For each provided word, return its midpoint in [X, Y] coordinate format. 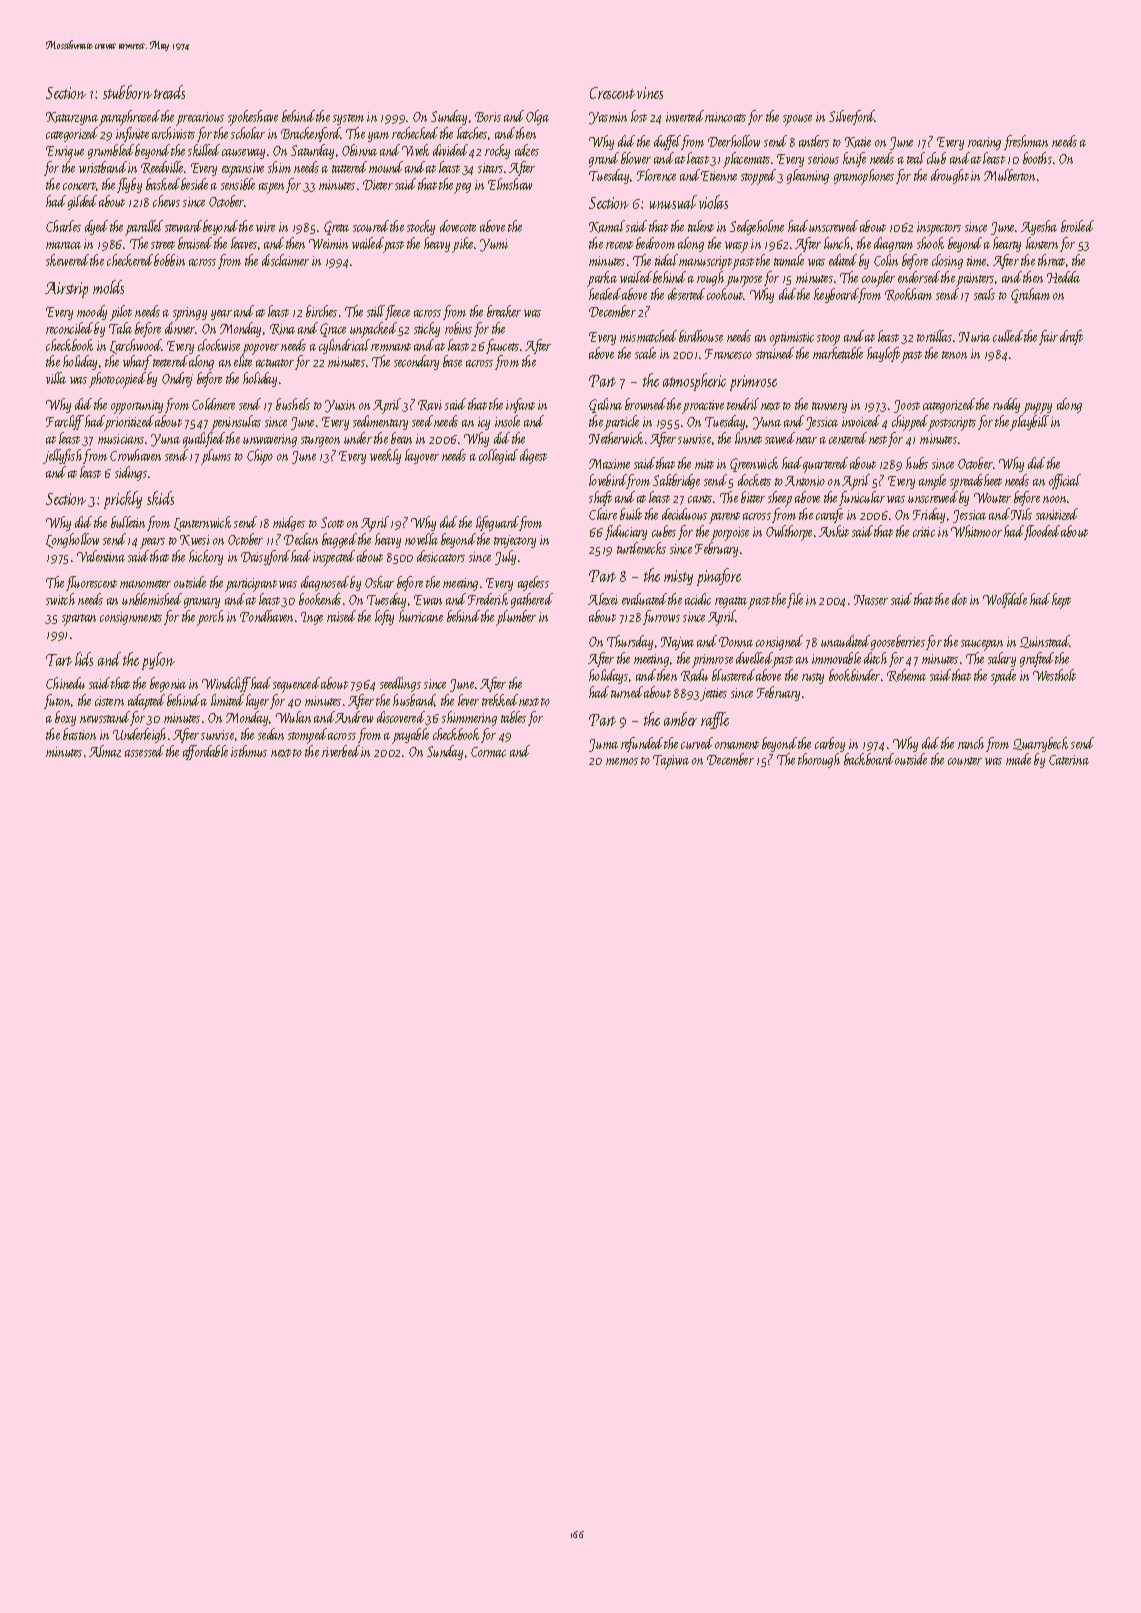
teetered [170, 361]
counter [965, 761]
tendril [743, 404]
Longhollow [72, 540]
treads [169, 92]
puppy [1037, 408]
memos [622, 761]
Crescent [612, 93]
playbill [1030, 422]
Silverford [852, 117]
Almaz [105, 751]
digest [533, 456]
